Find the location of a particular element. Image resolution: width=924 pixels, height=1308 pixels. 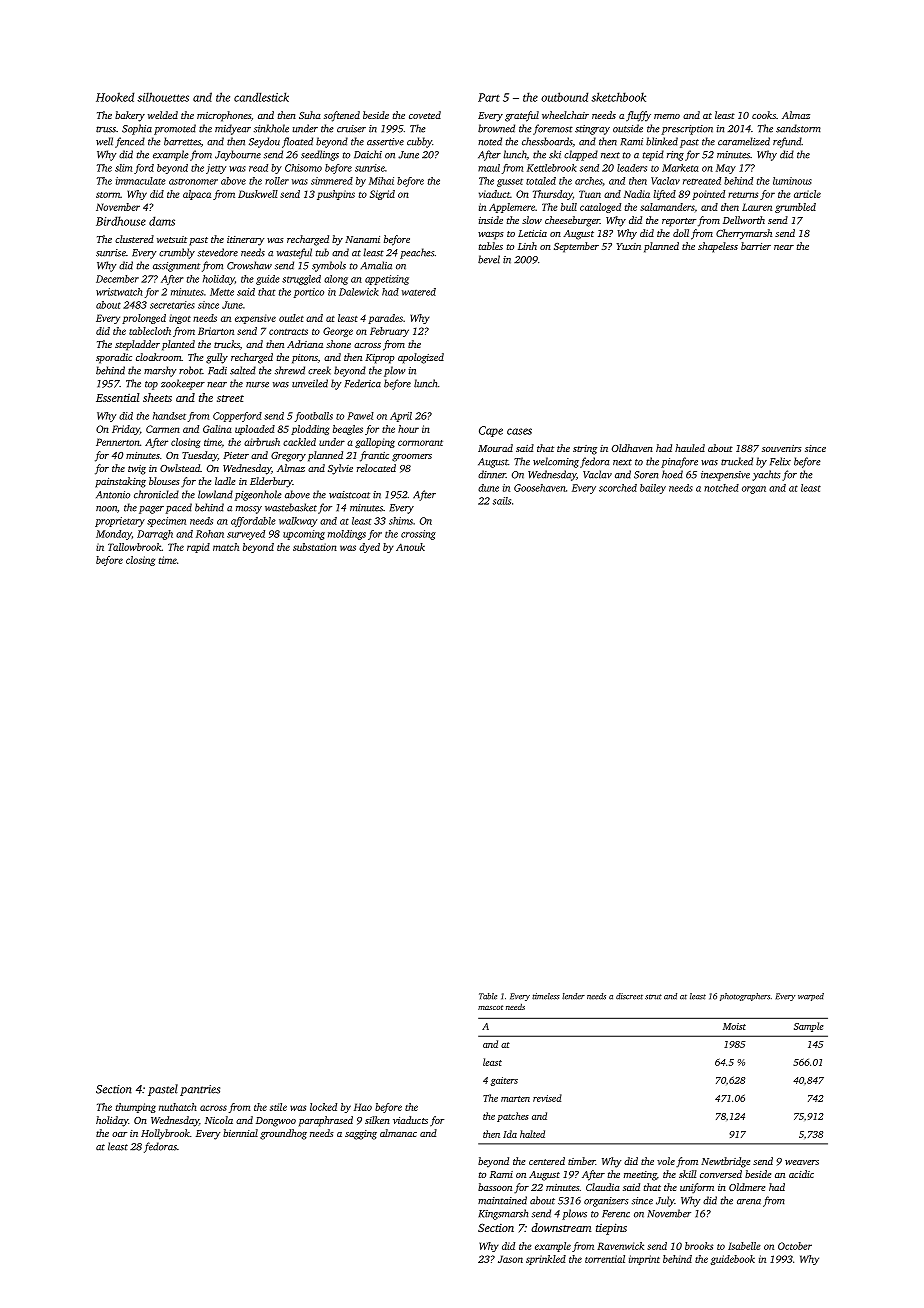

notched is located at coordinates (721, 488).
